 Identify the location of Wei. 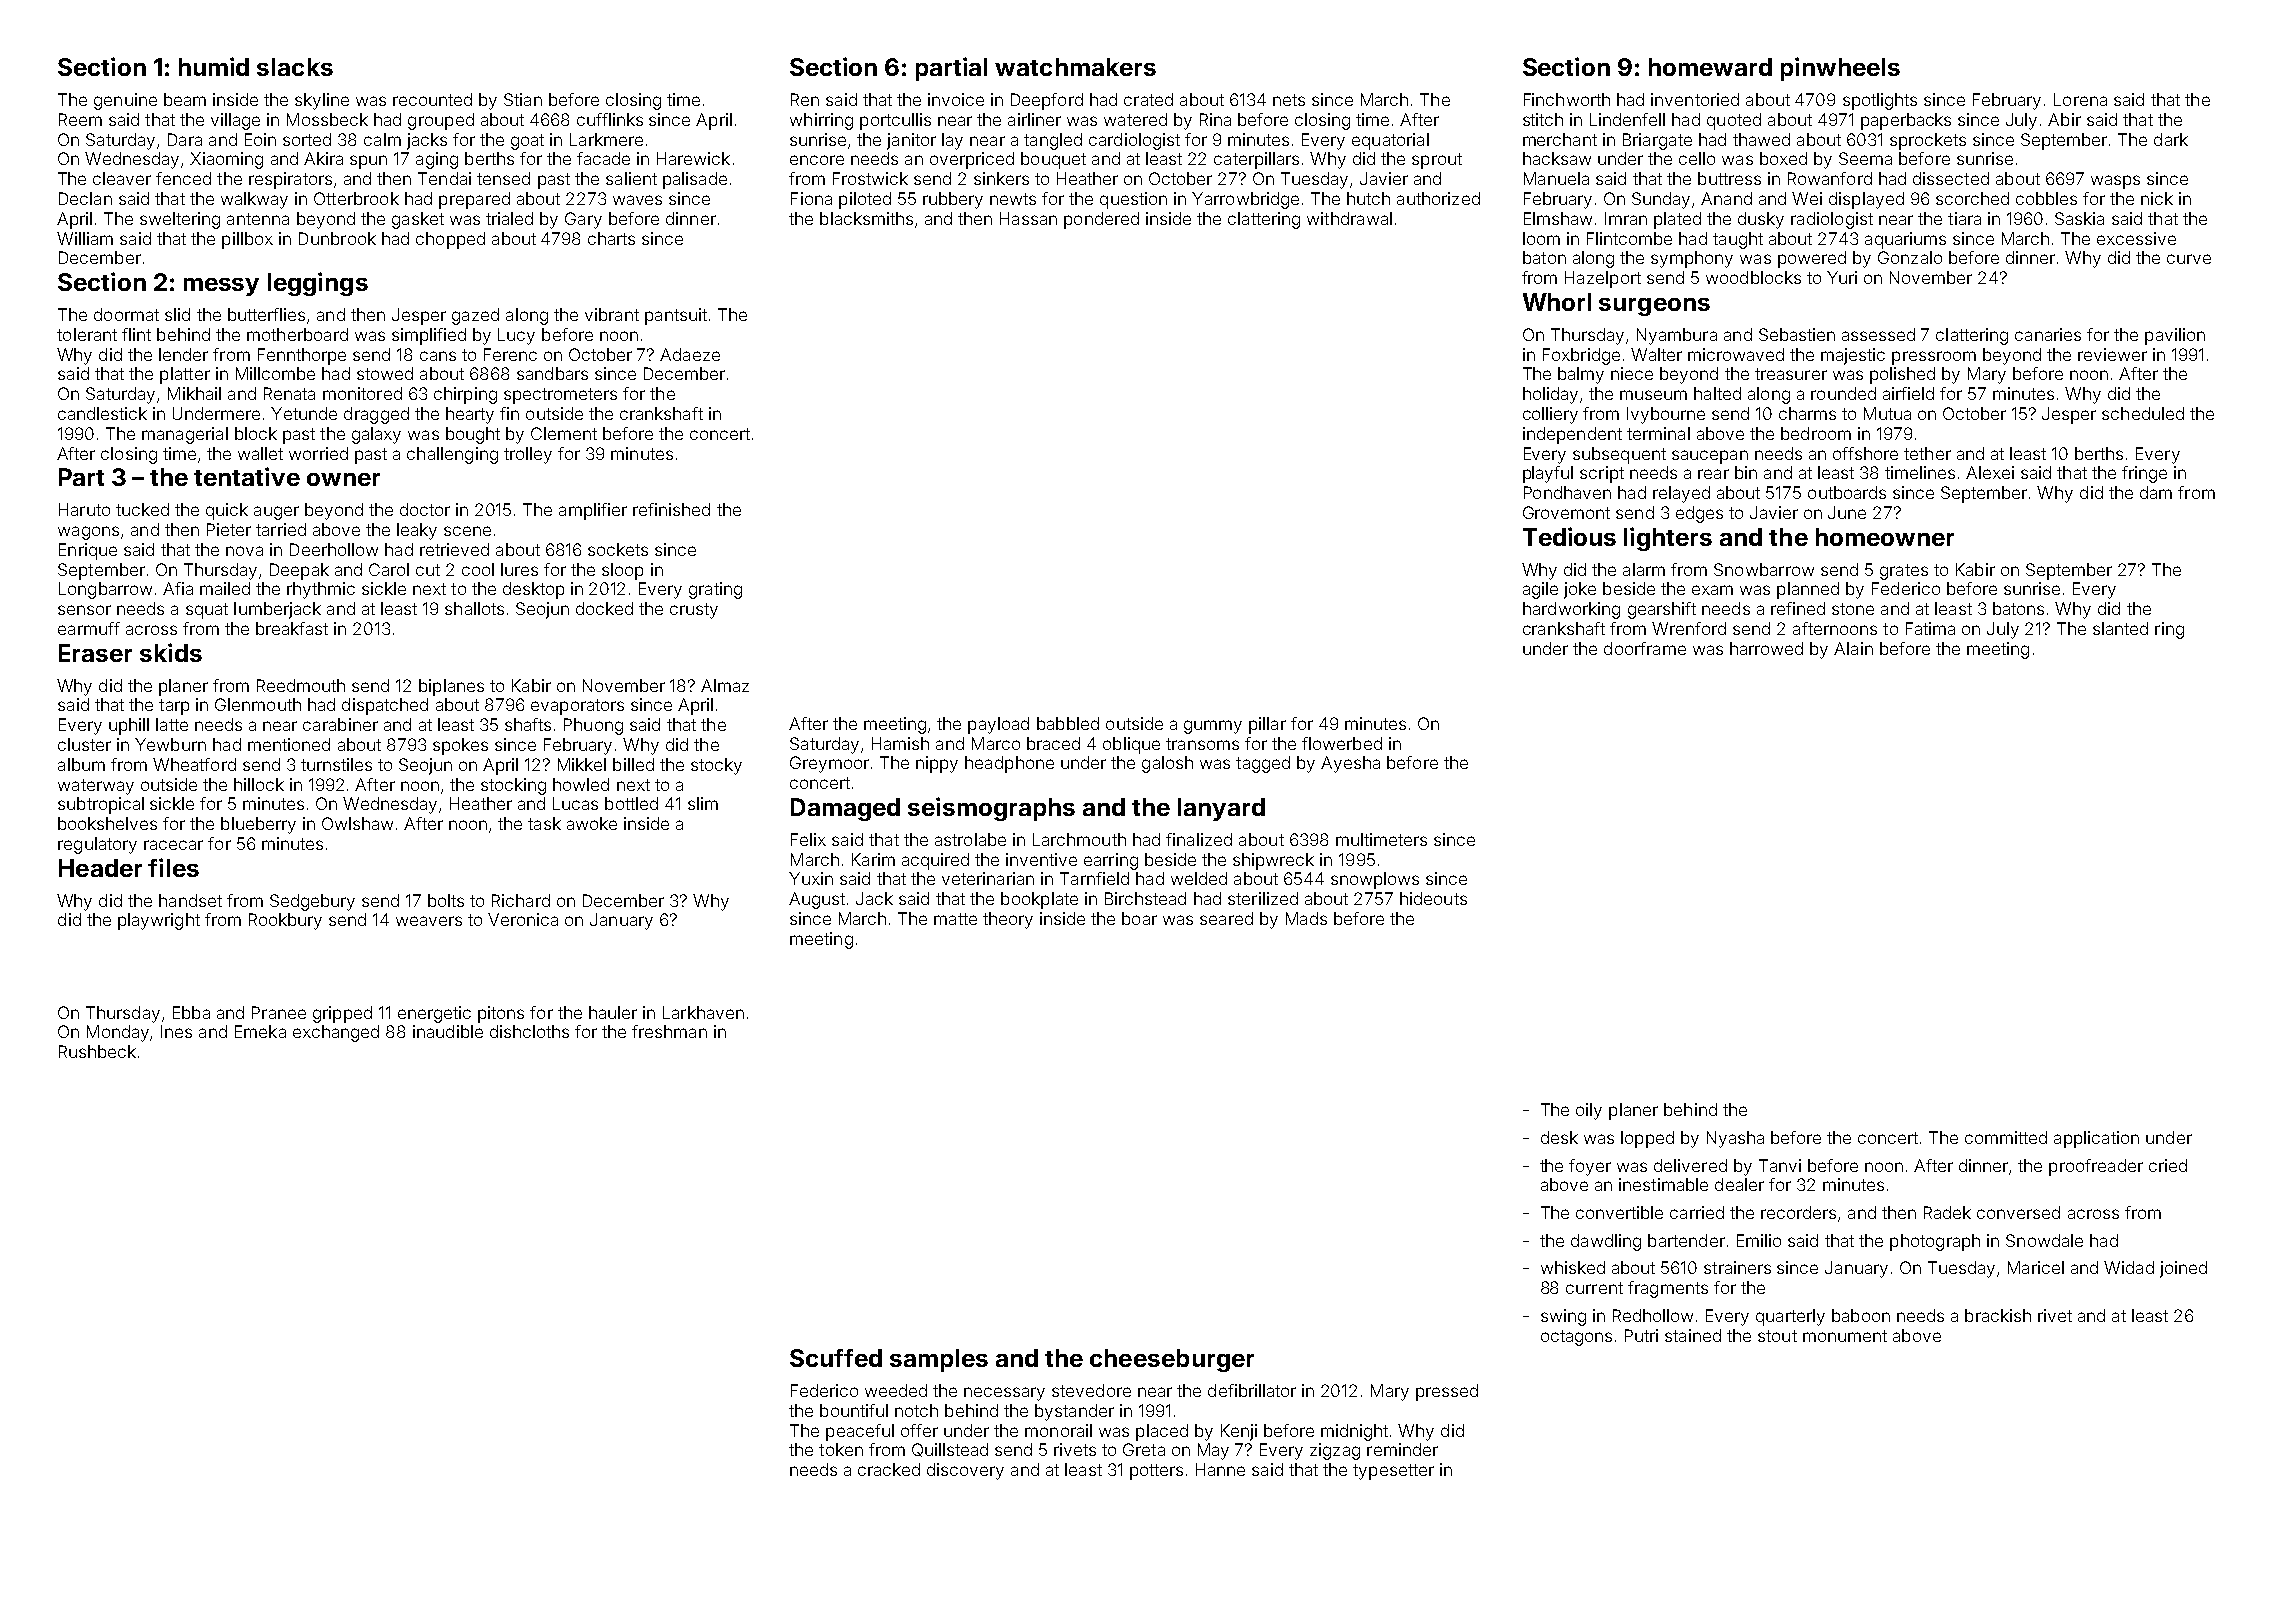
(1807, 198).
